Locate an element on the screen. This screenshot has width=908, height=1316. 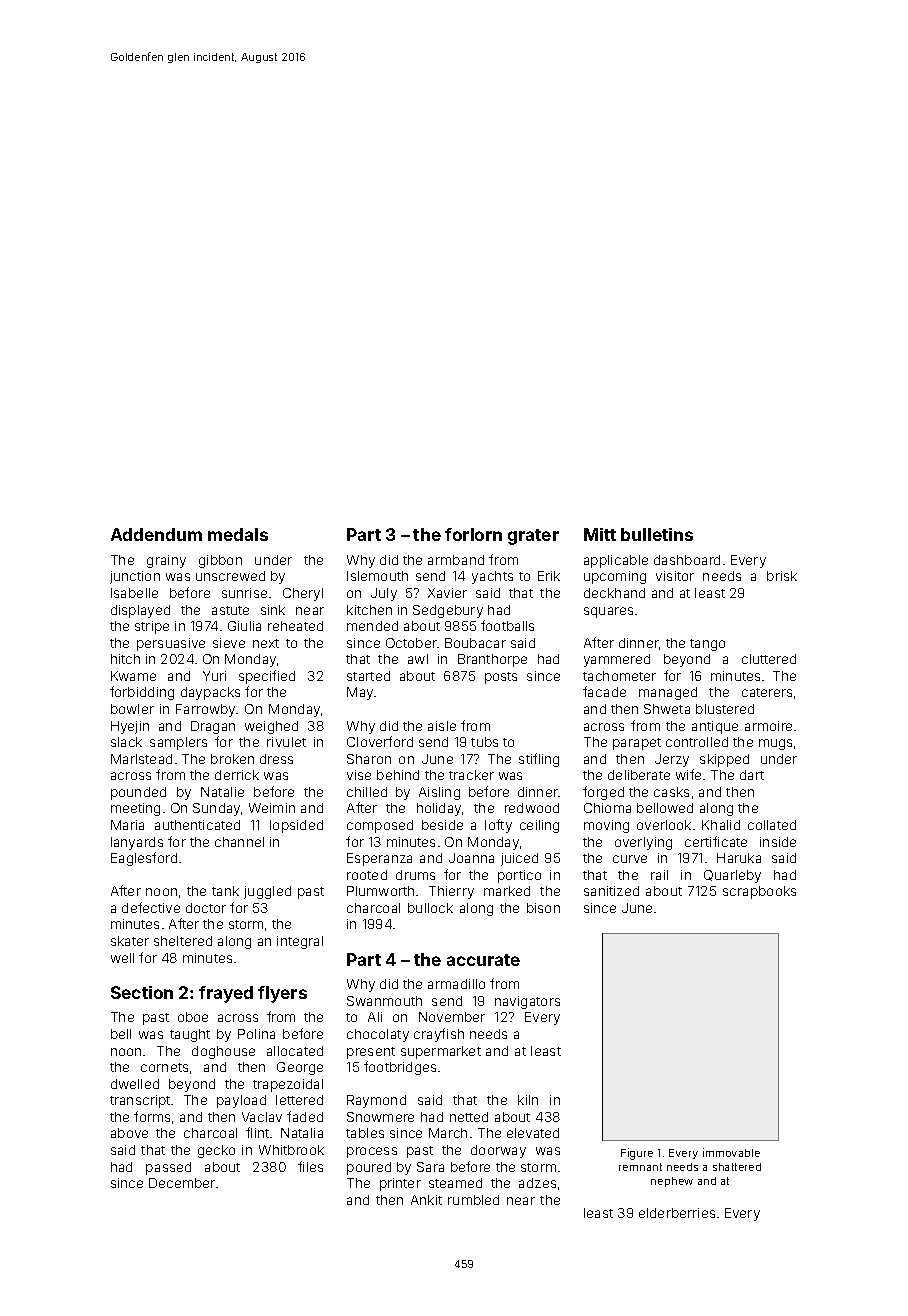
armadillo is located at coordinates (456, 984).
